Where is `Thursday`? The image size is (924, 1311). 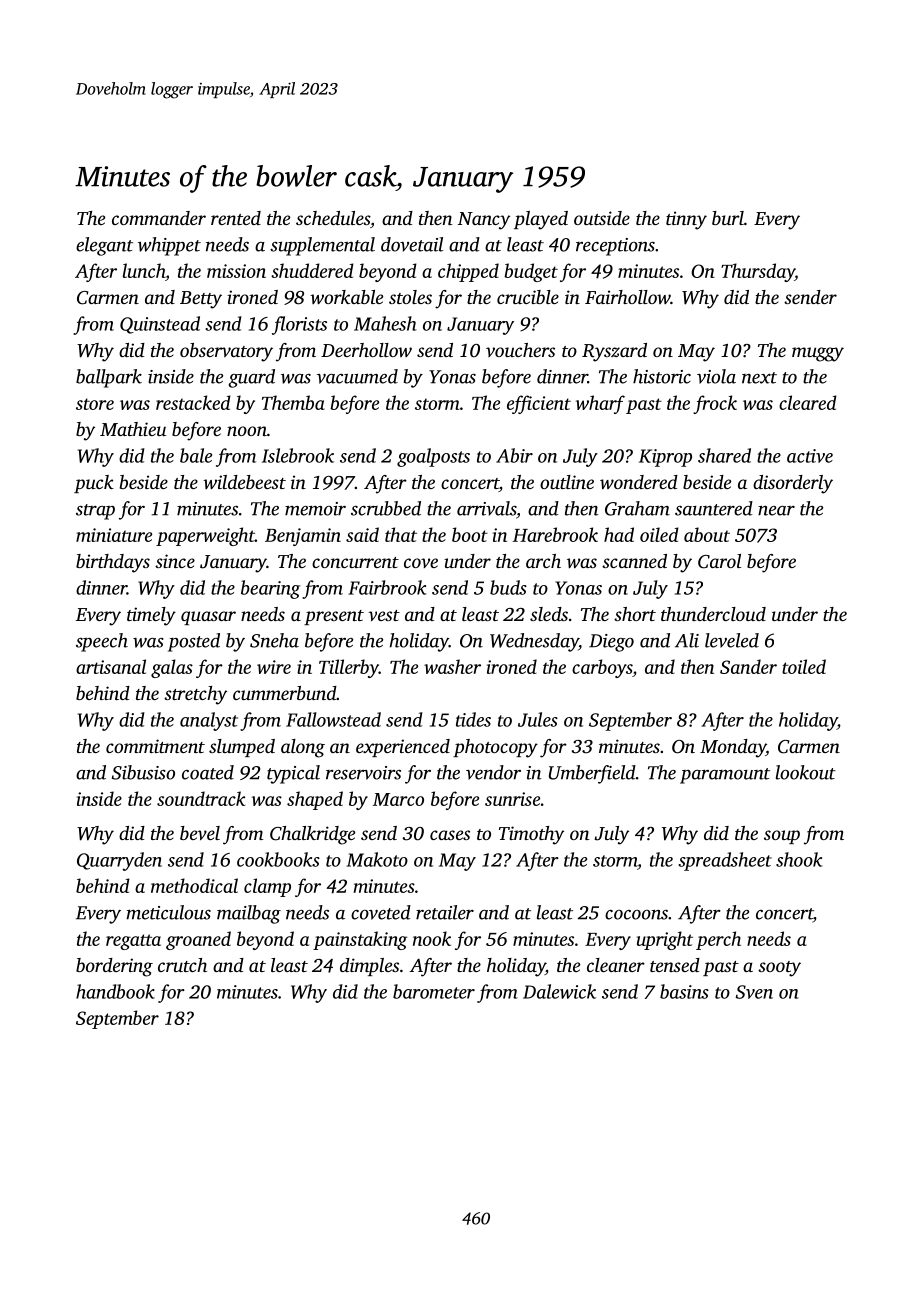
Thursday is located at coordinates (758, 272).
